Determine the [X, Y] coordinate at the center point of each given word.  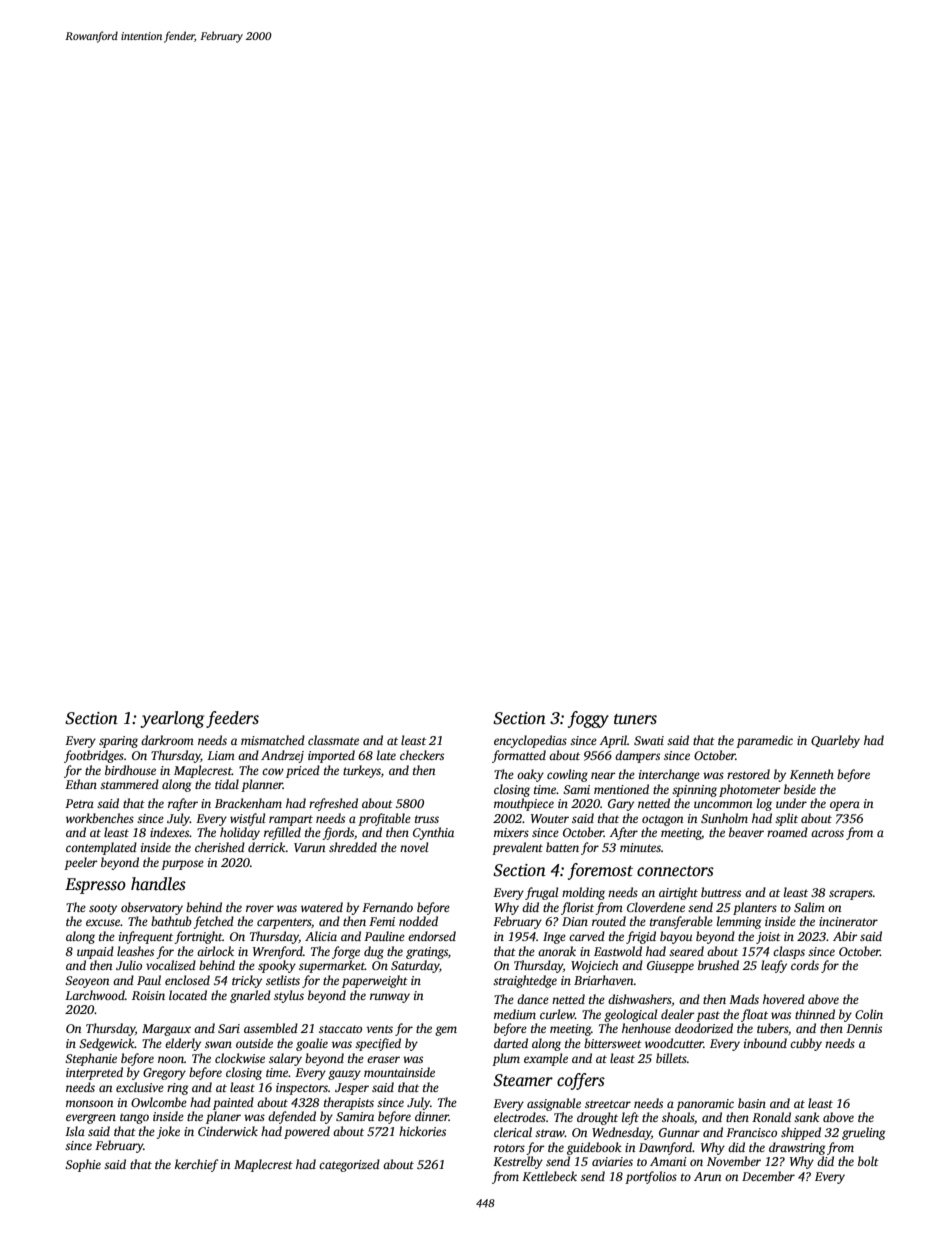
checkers [422, 755]
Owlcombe [159, 1102]
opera [845, 806]
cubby [806, 1044]
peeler [81, 863]
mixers [511, 832]
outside [254, 1043]
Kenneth [812, 774]
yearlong [172, 719]
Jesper [352, 1089]
